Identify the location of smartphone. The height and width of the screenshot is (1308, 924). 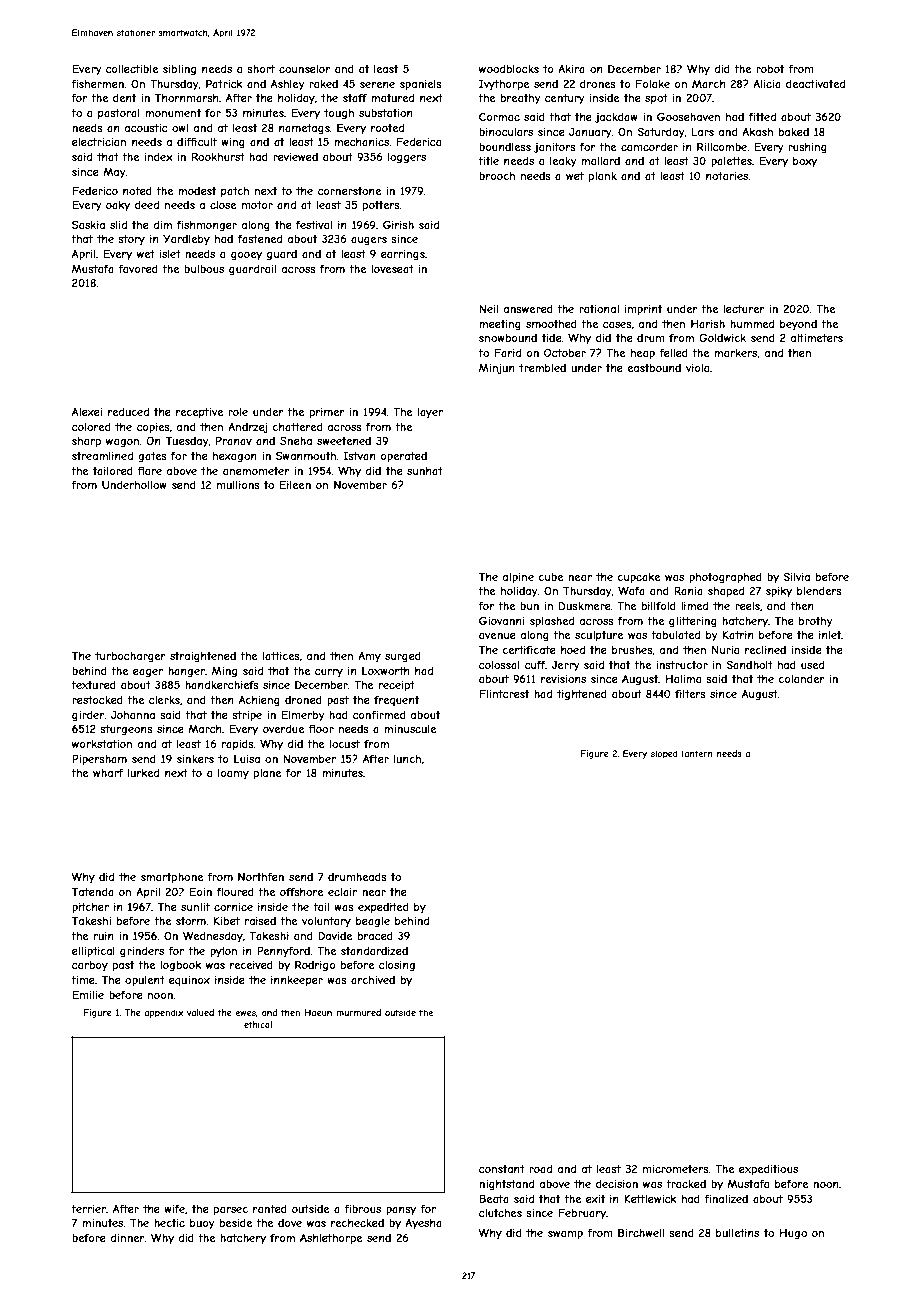
(172, 878).
